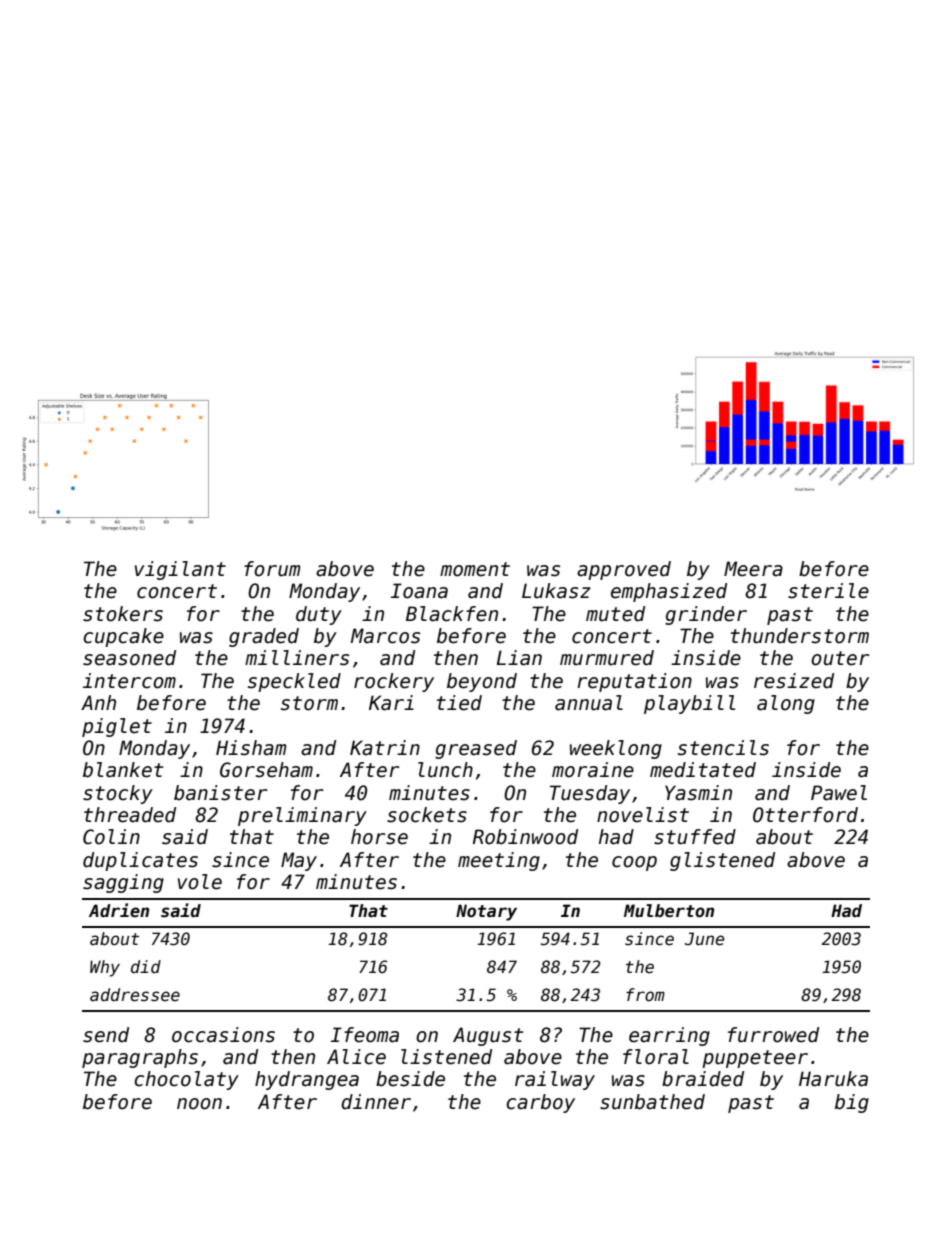 Image resolution: width=952 pixels, height=1233 pixels. Describe the element at coordinates (223, 1035) in the screenshot. I see `occasions` at that location.
